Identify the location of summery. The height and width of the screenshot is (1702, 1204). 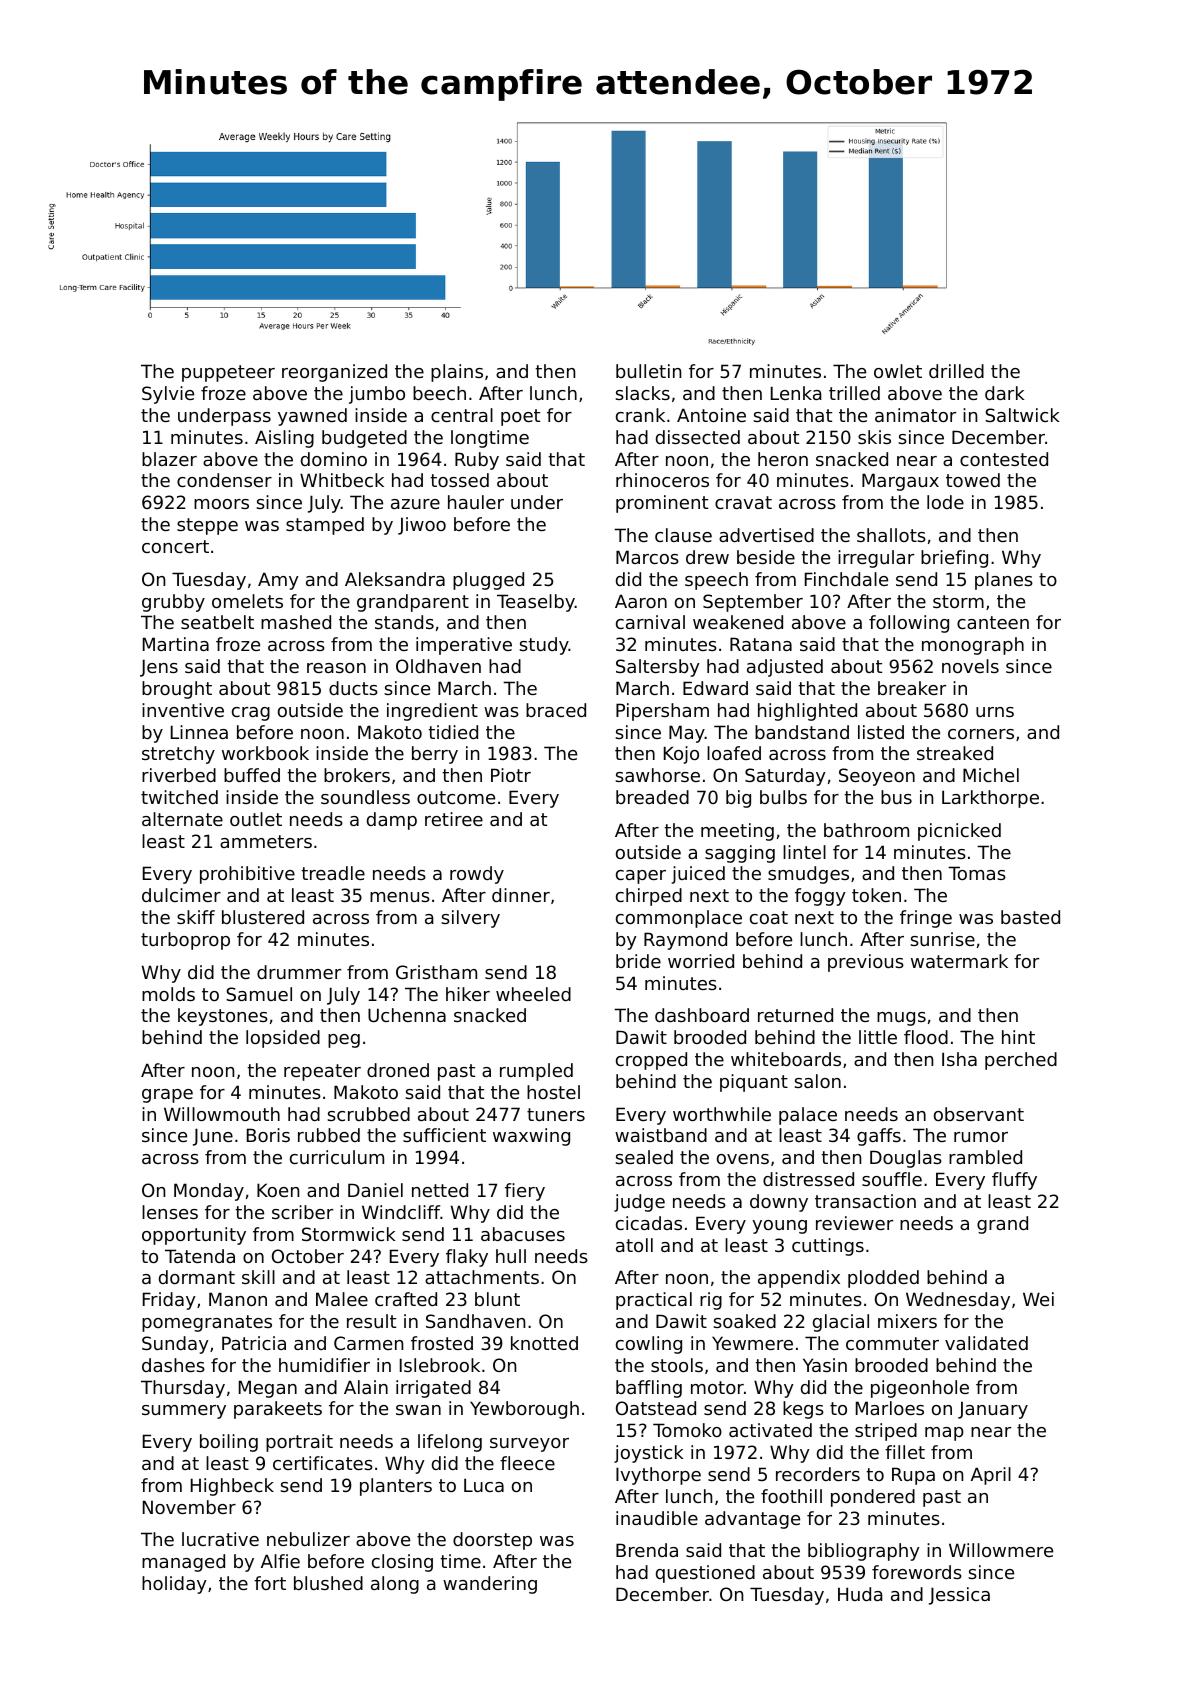
(184, 1412).
